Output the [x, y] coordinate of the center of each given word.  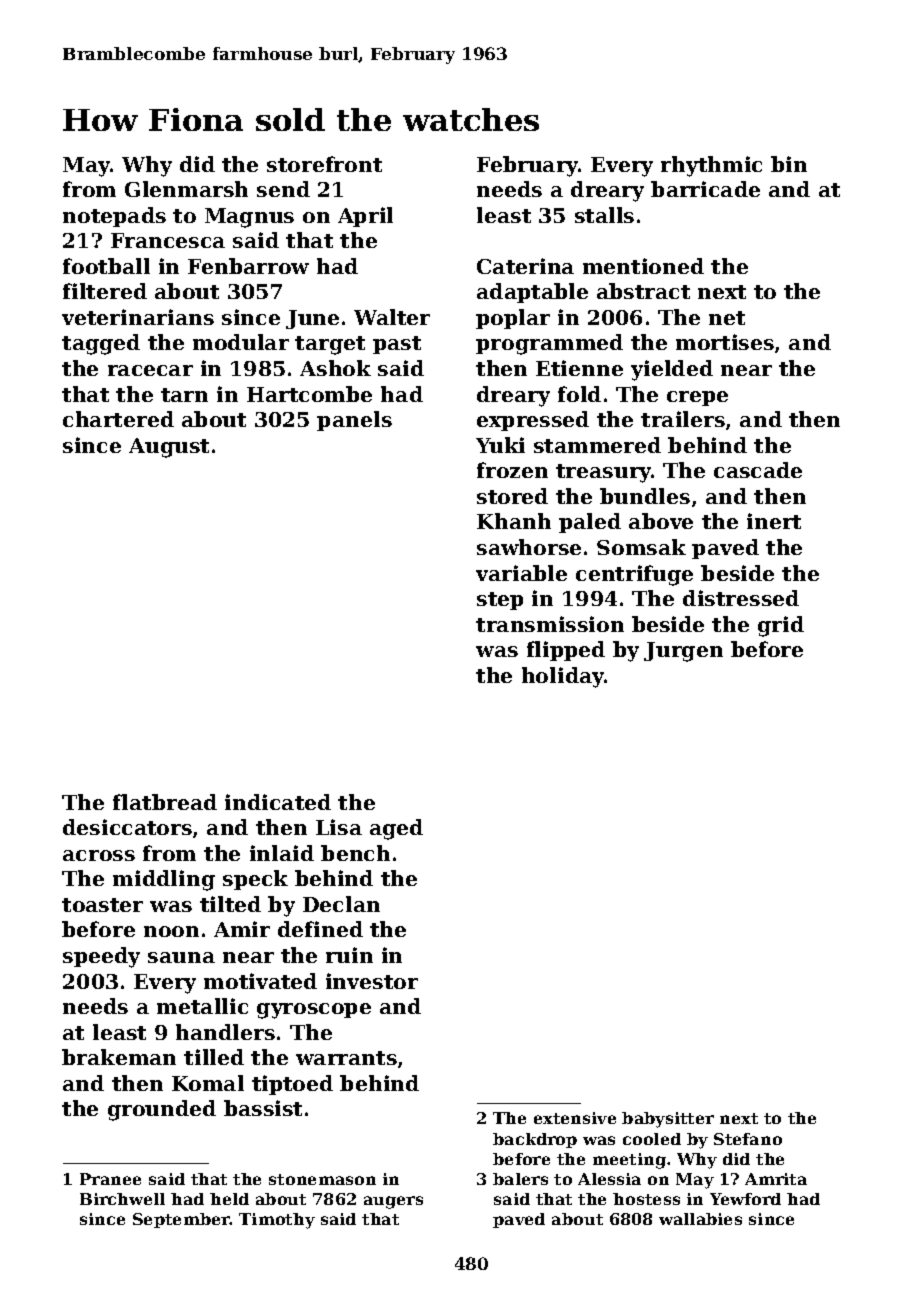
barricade [705, 189]
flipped [566, 651]
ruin [349, 955]
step [500, 601]
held [229, 1199]
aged [396, 829]
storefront [324, 164]
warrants [346, 1058]
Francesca [168, 240]
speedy [101, 957]
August [169, 448]
